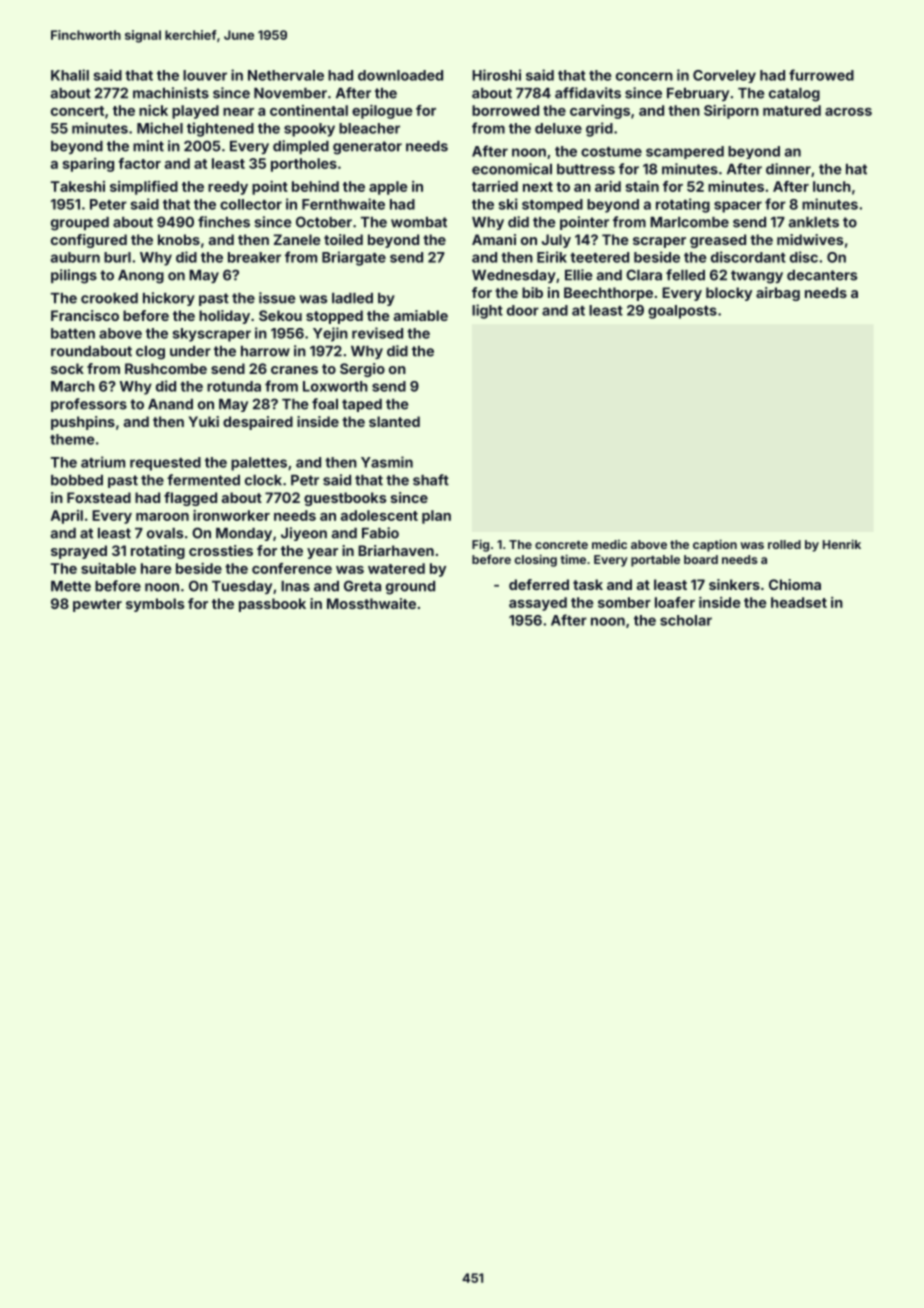 The width and height of the document is (924, 1308). Describe the element at coordinates (686, 620) in the document. I see `scholar` at that location.
